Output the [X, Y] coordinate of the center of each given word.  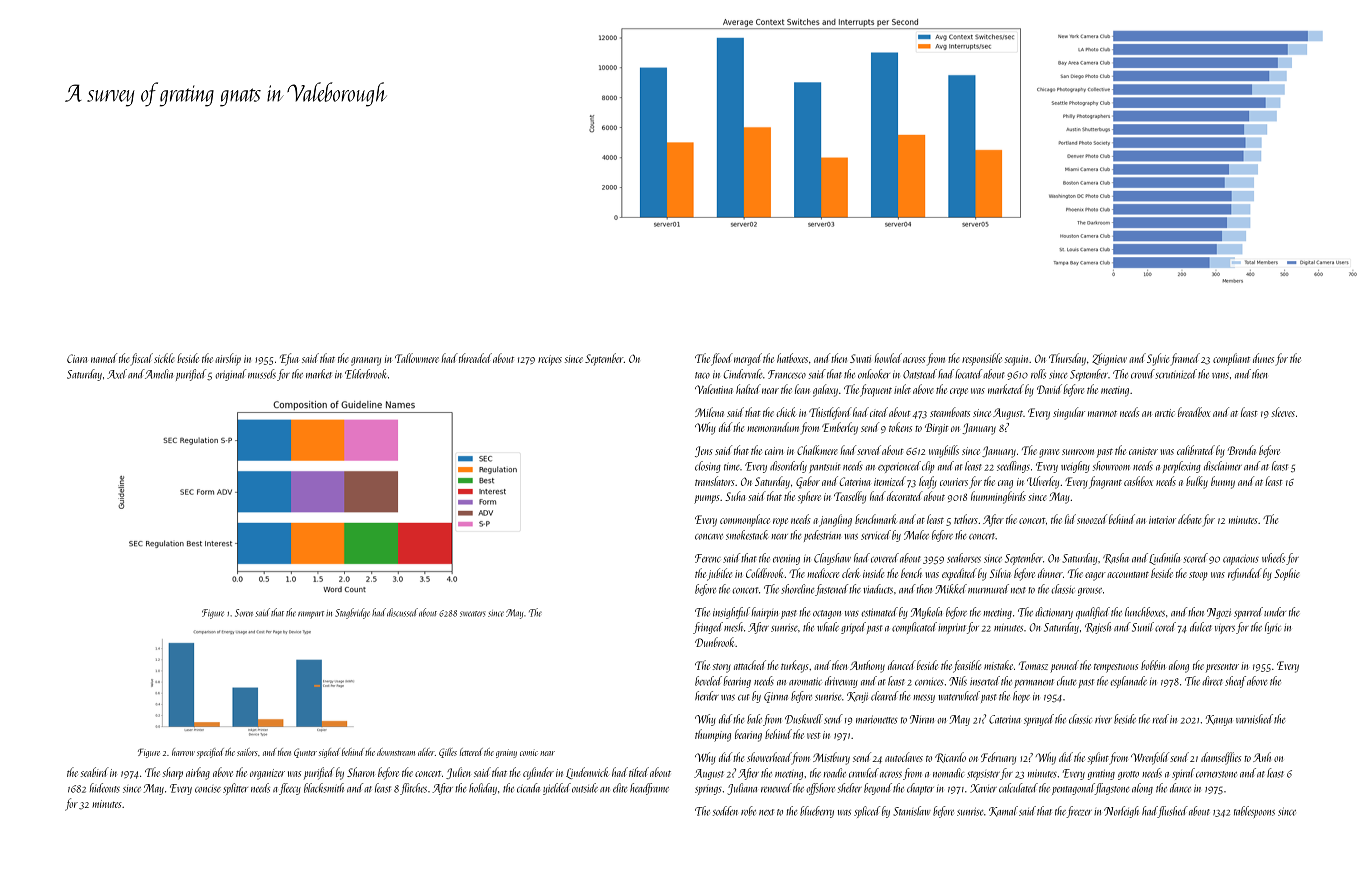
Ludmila [1164, 559]
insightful [731, 613]
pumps [707, 499]
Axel [117, 374]
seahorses [964, 558]
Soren [244, 613]
